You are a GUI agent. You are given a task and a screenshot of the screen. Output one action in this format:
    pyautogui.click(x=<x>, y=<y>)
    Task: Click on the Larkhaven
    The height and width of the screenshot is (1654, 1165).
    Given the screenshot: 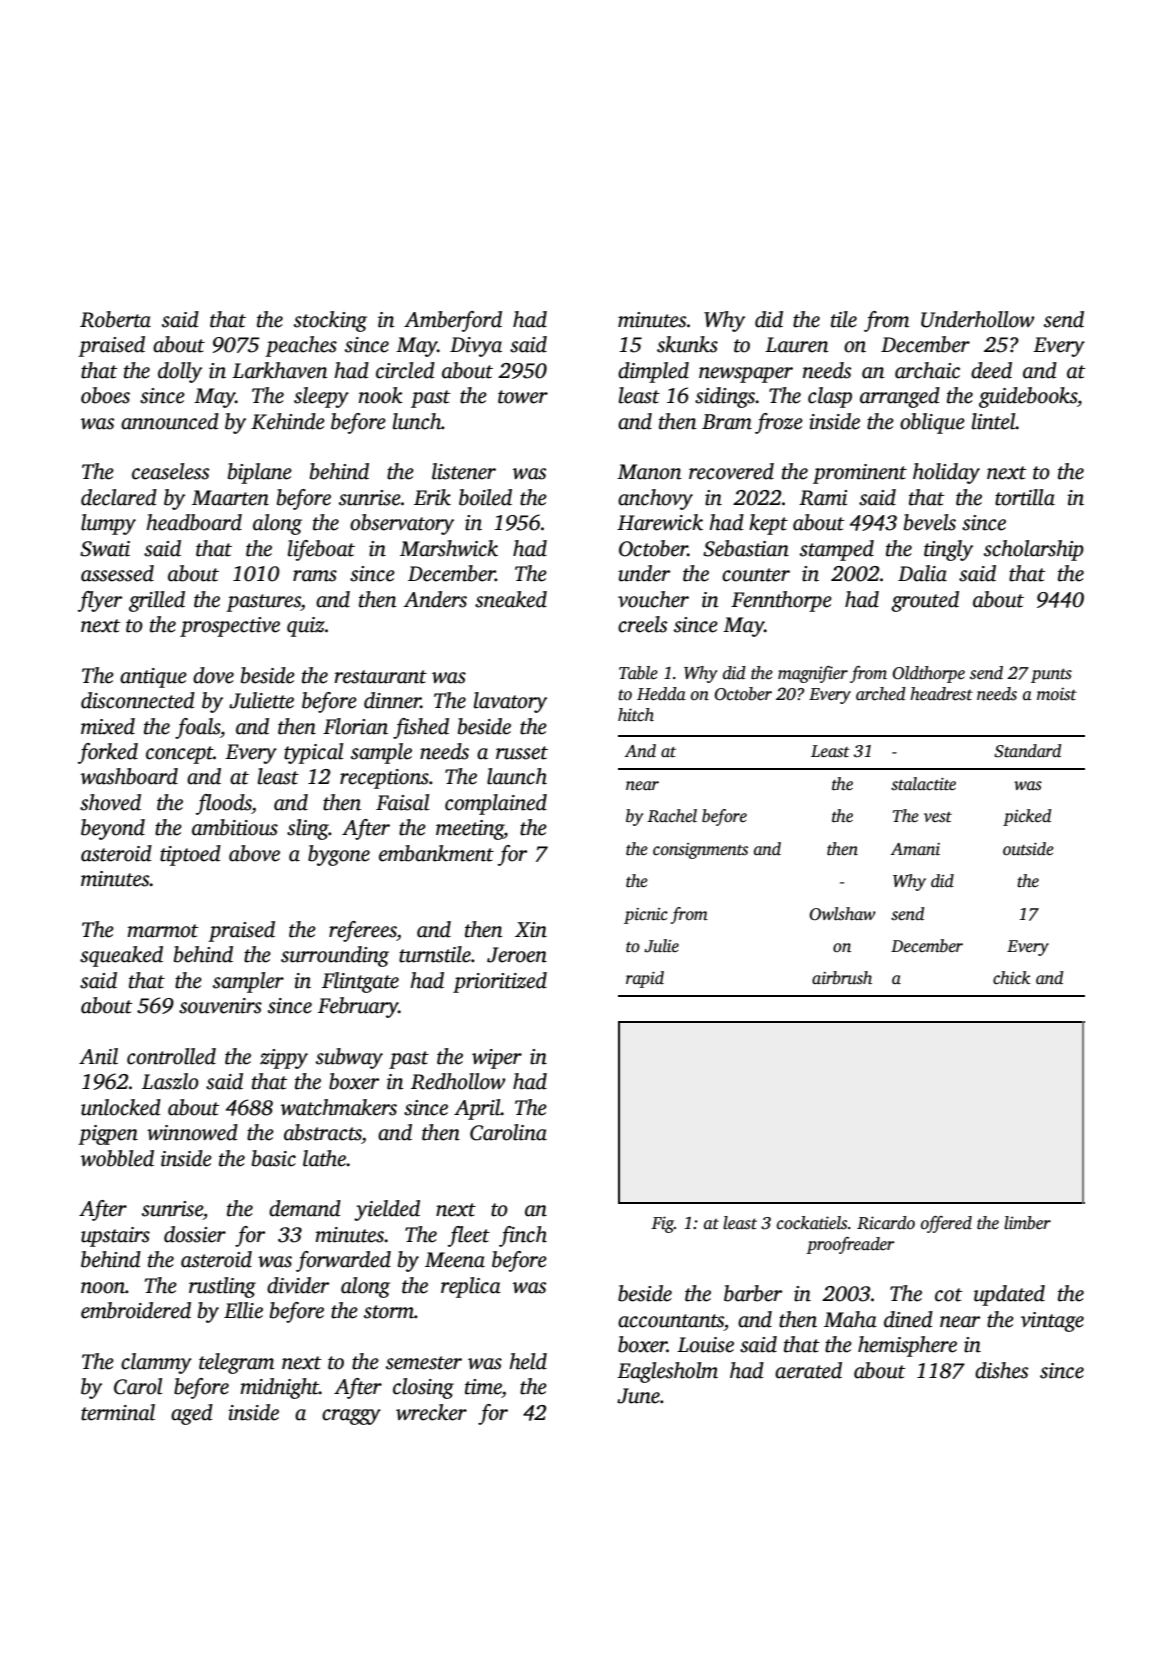 What is the action you would take?
    pyautogui.click(x=280, y=370)
